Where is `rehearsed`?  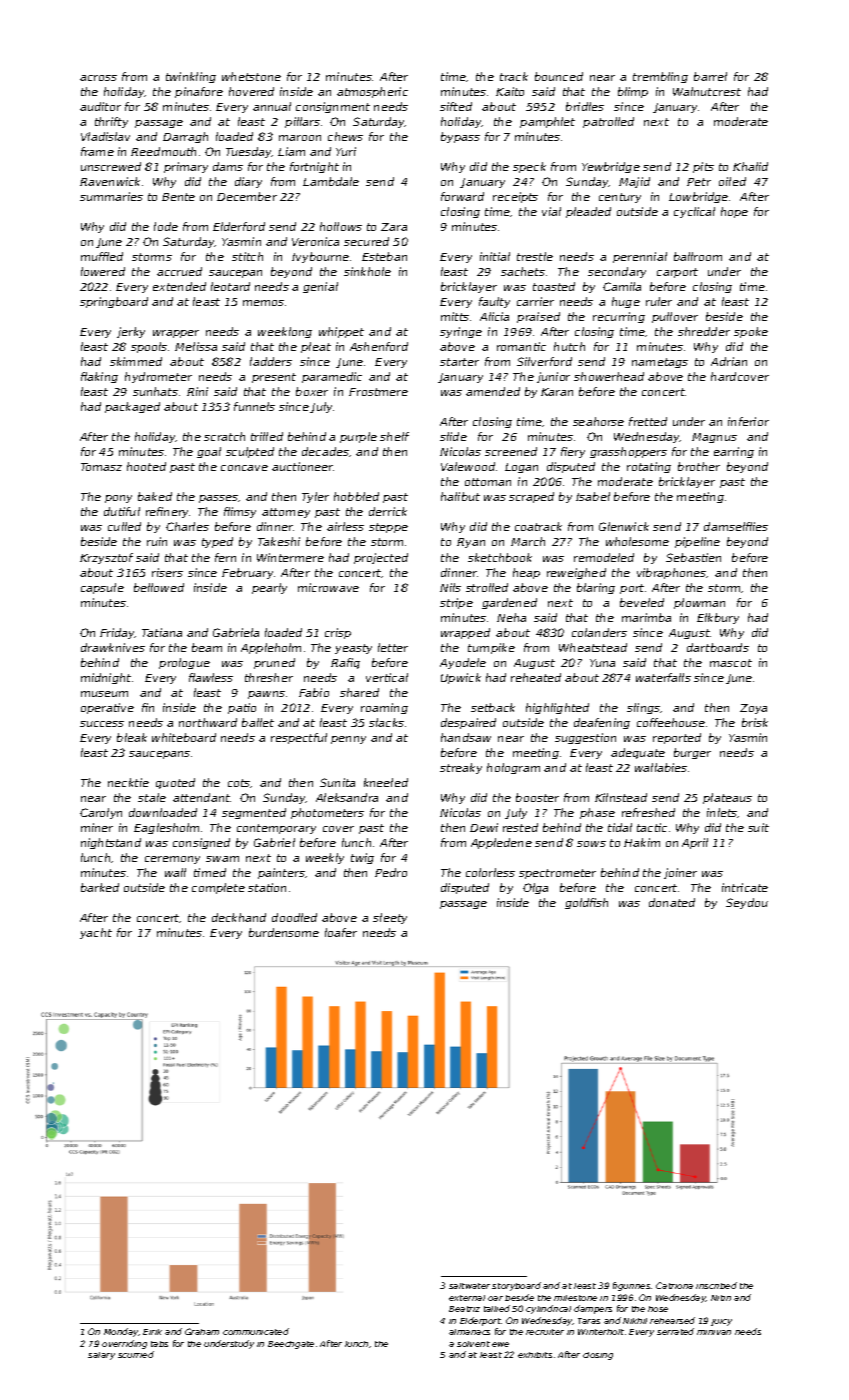
rehearsed is located at coordinates (672, 1320).
